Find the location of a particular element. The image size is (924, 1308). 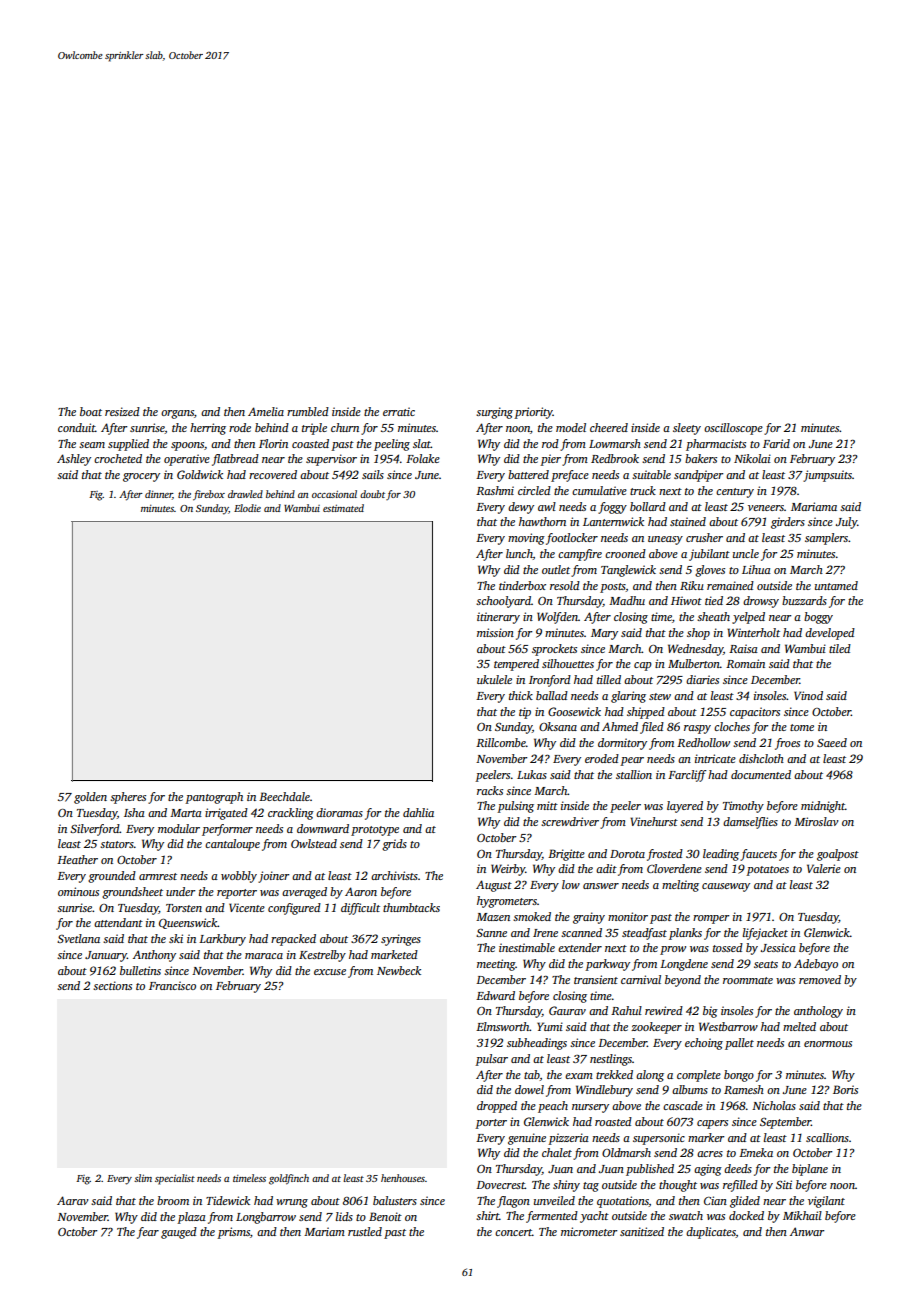

dahlia is located at coordinates (418, 812).
